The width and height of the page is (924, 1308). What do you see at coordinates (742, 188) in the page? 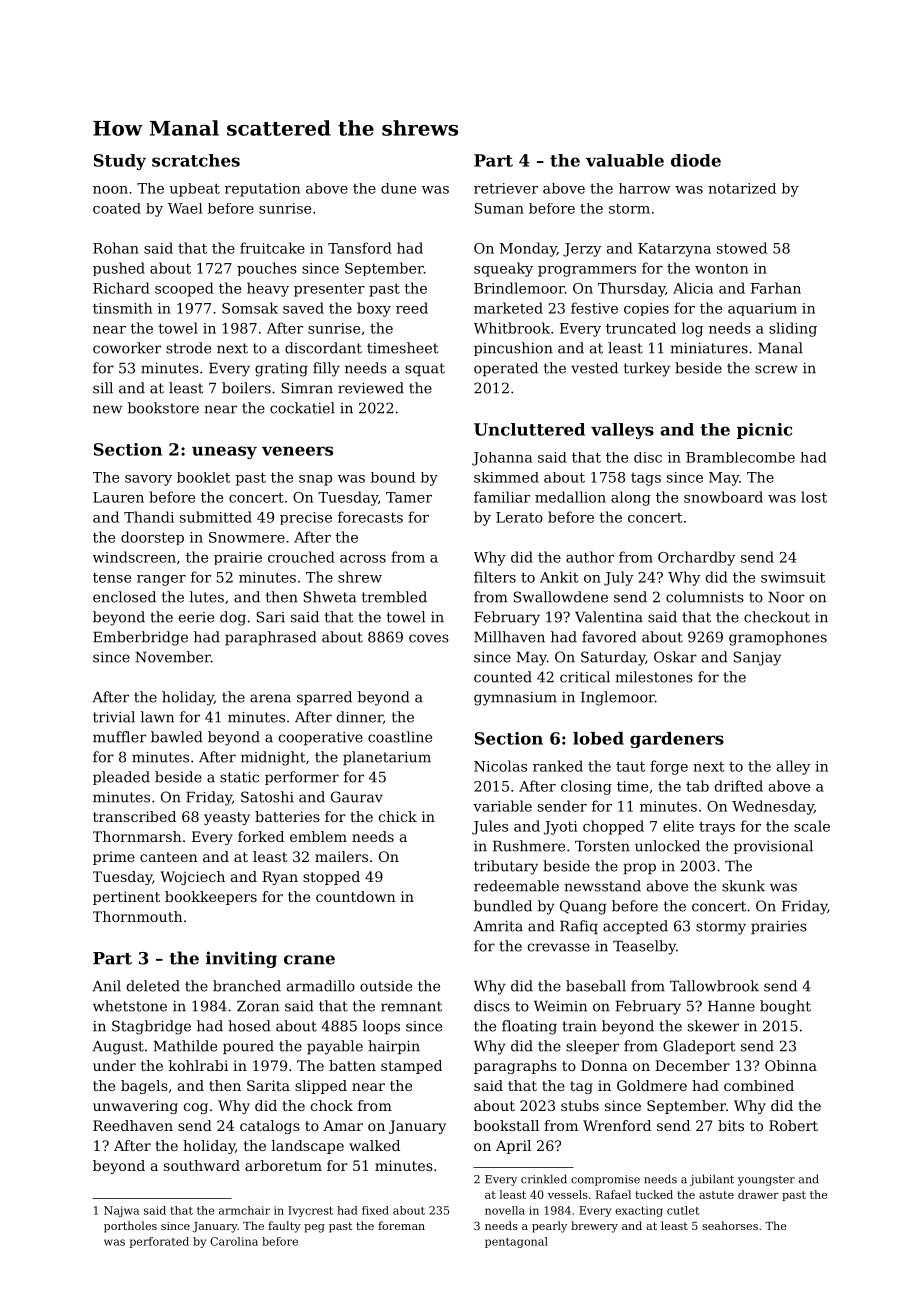
I see `notarized` at bounding box center [742, 188].
